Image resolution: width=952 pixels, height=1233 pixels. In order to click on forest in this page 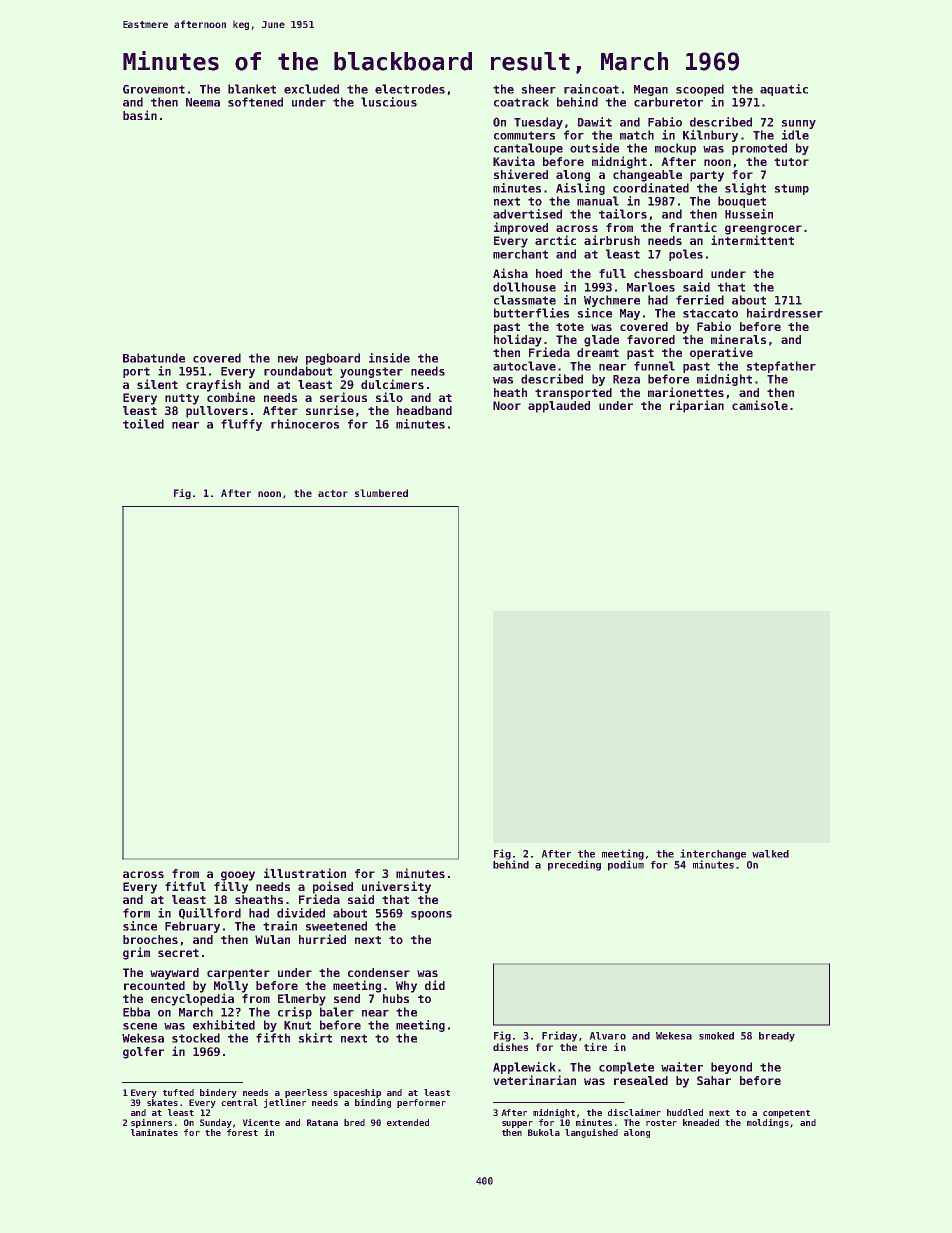, I will do `click(242, 1132)`.
